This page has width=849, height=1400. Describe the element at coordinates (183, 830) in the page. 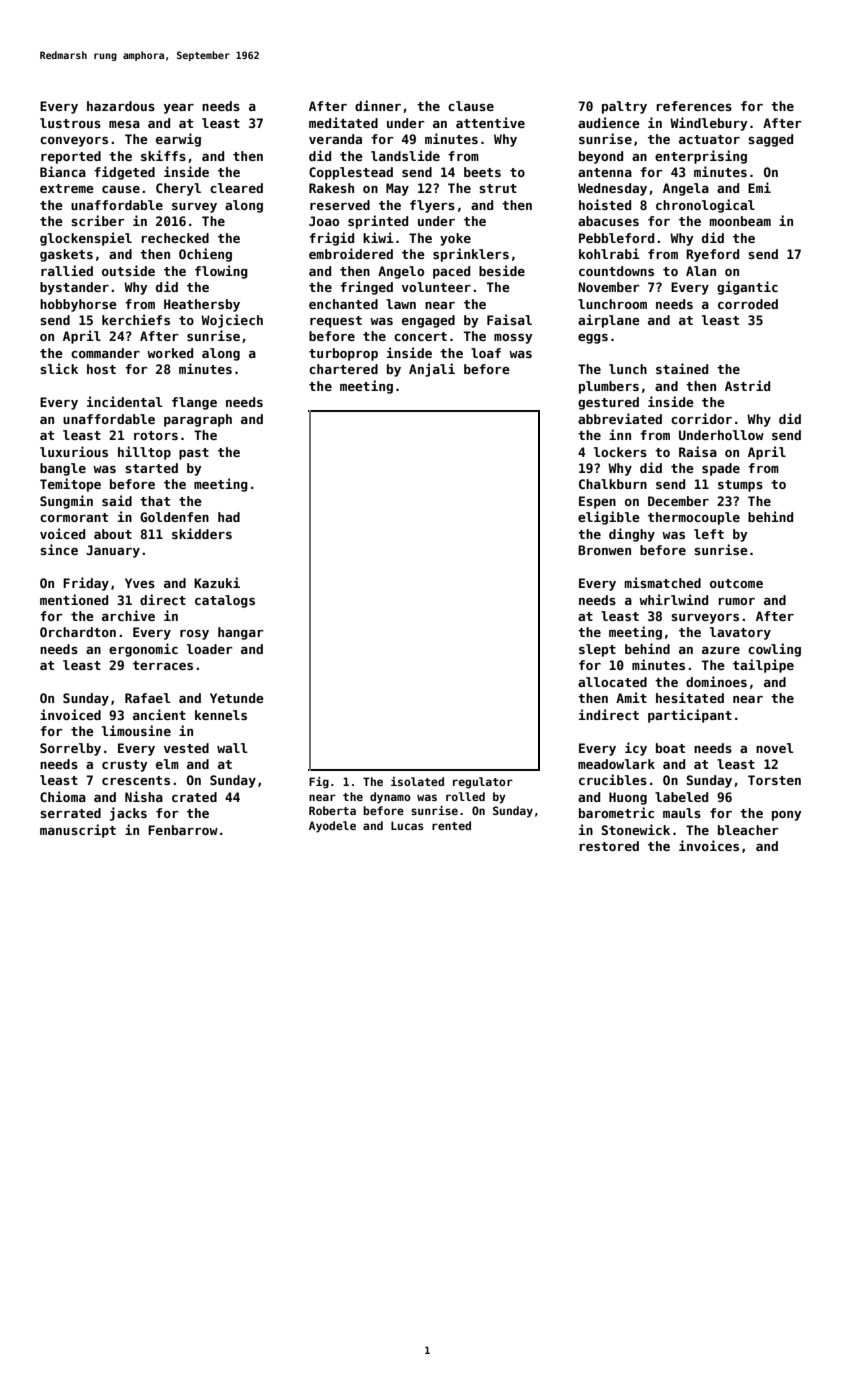

I see `Fenbarrow` at that location.
